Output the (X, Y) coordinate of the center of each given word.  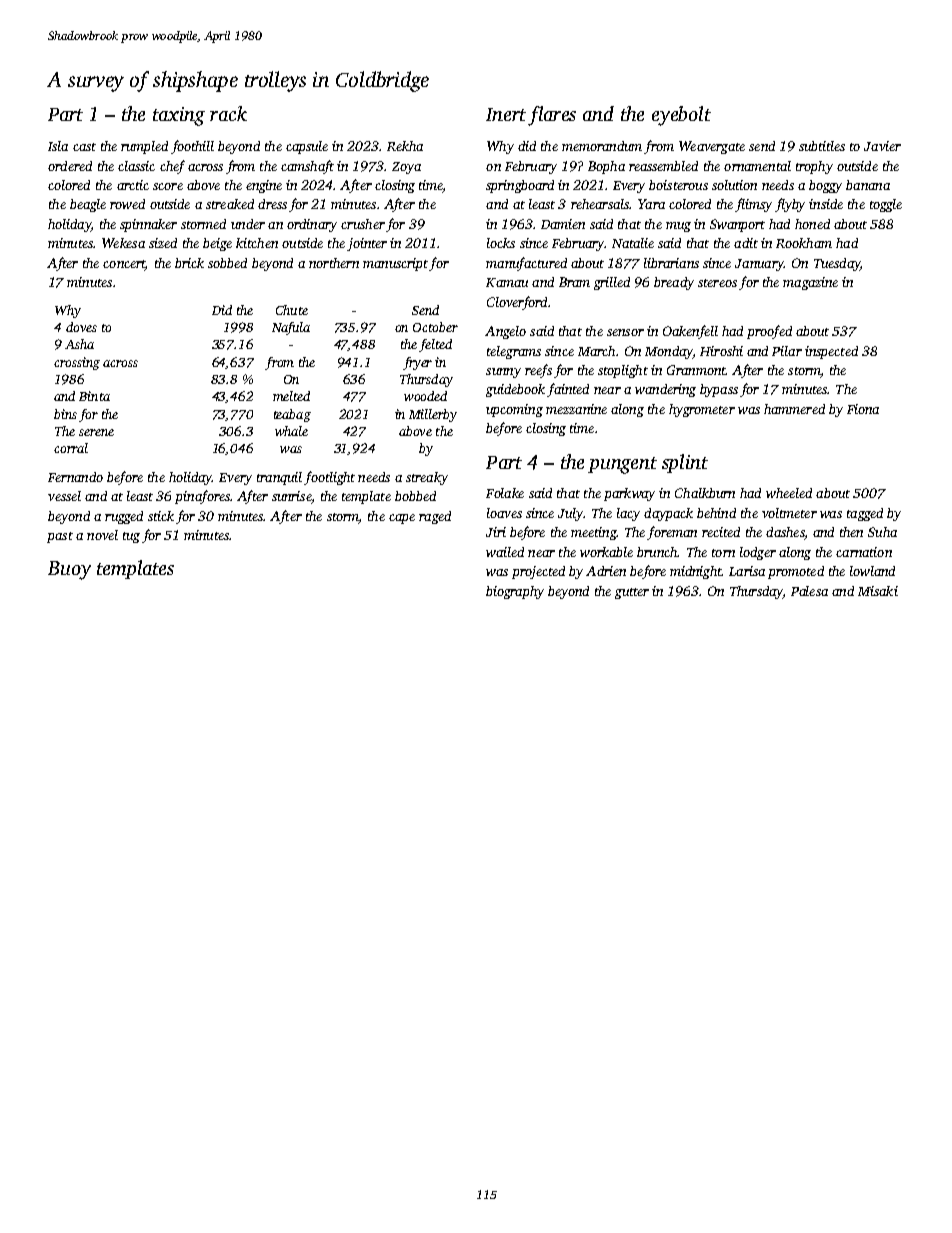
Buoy (69, 570)
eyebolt (681, 116)
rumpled (144, 147)
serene (96, 432)
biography (515, 592)
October (435, 327)
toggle (886, 205)
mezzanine (576, 409)
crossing (77, 363)
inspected (831, 352)
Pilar (787, 351)
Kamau (507, 282)
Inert (506, 114)
